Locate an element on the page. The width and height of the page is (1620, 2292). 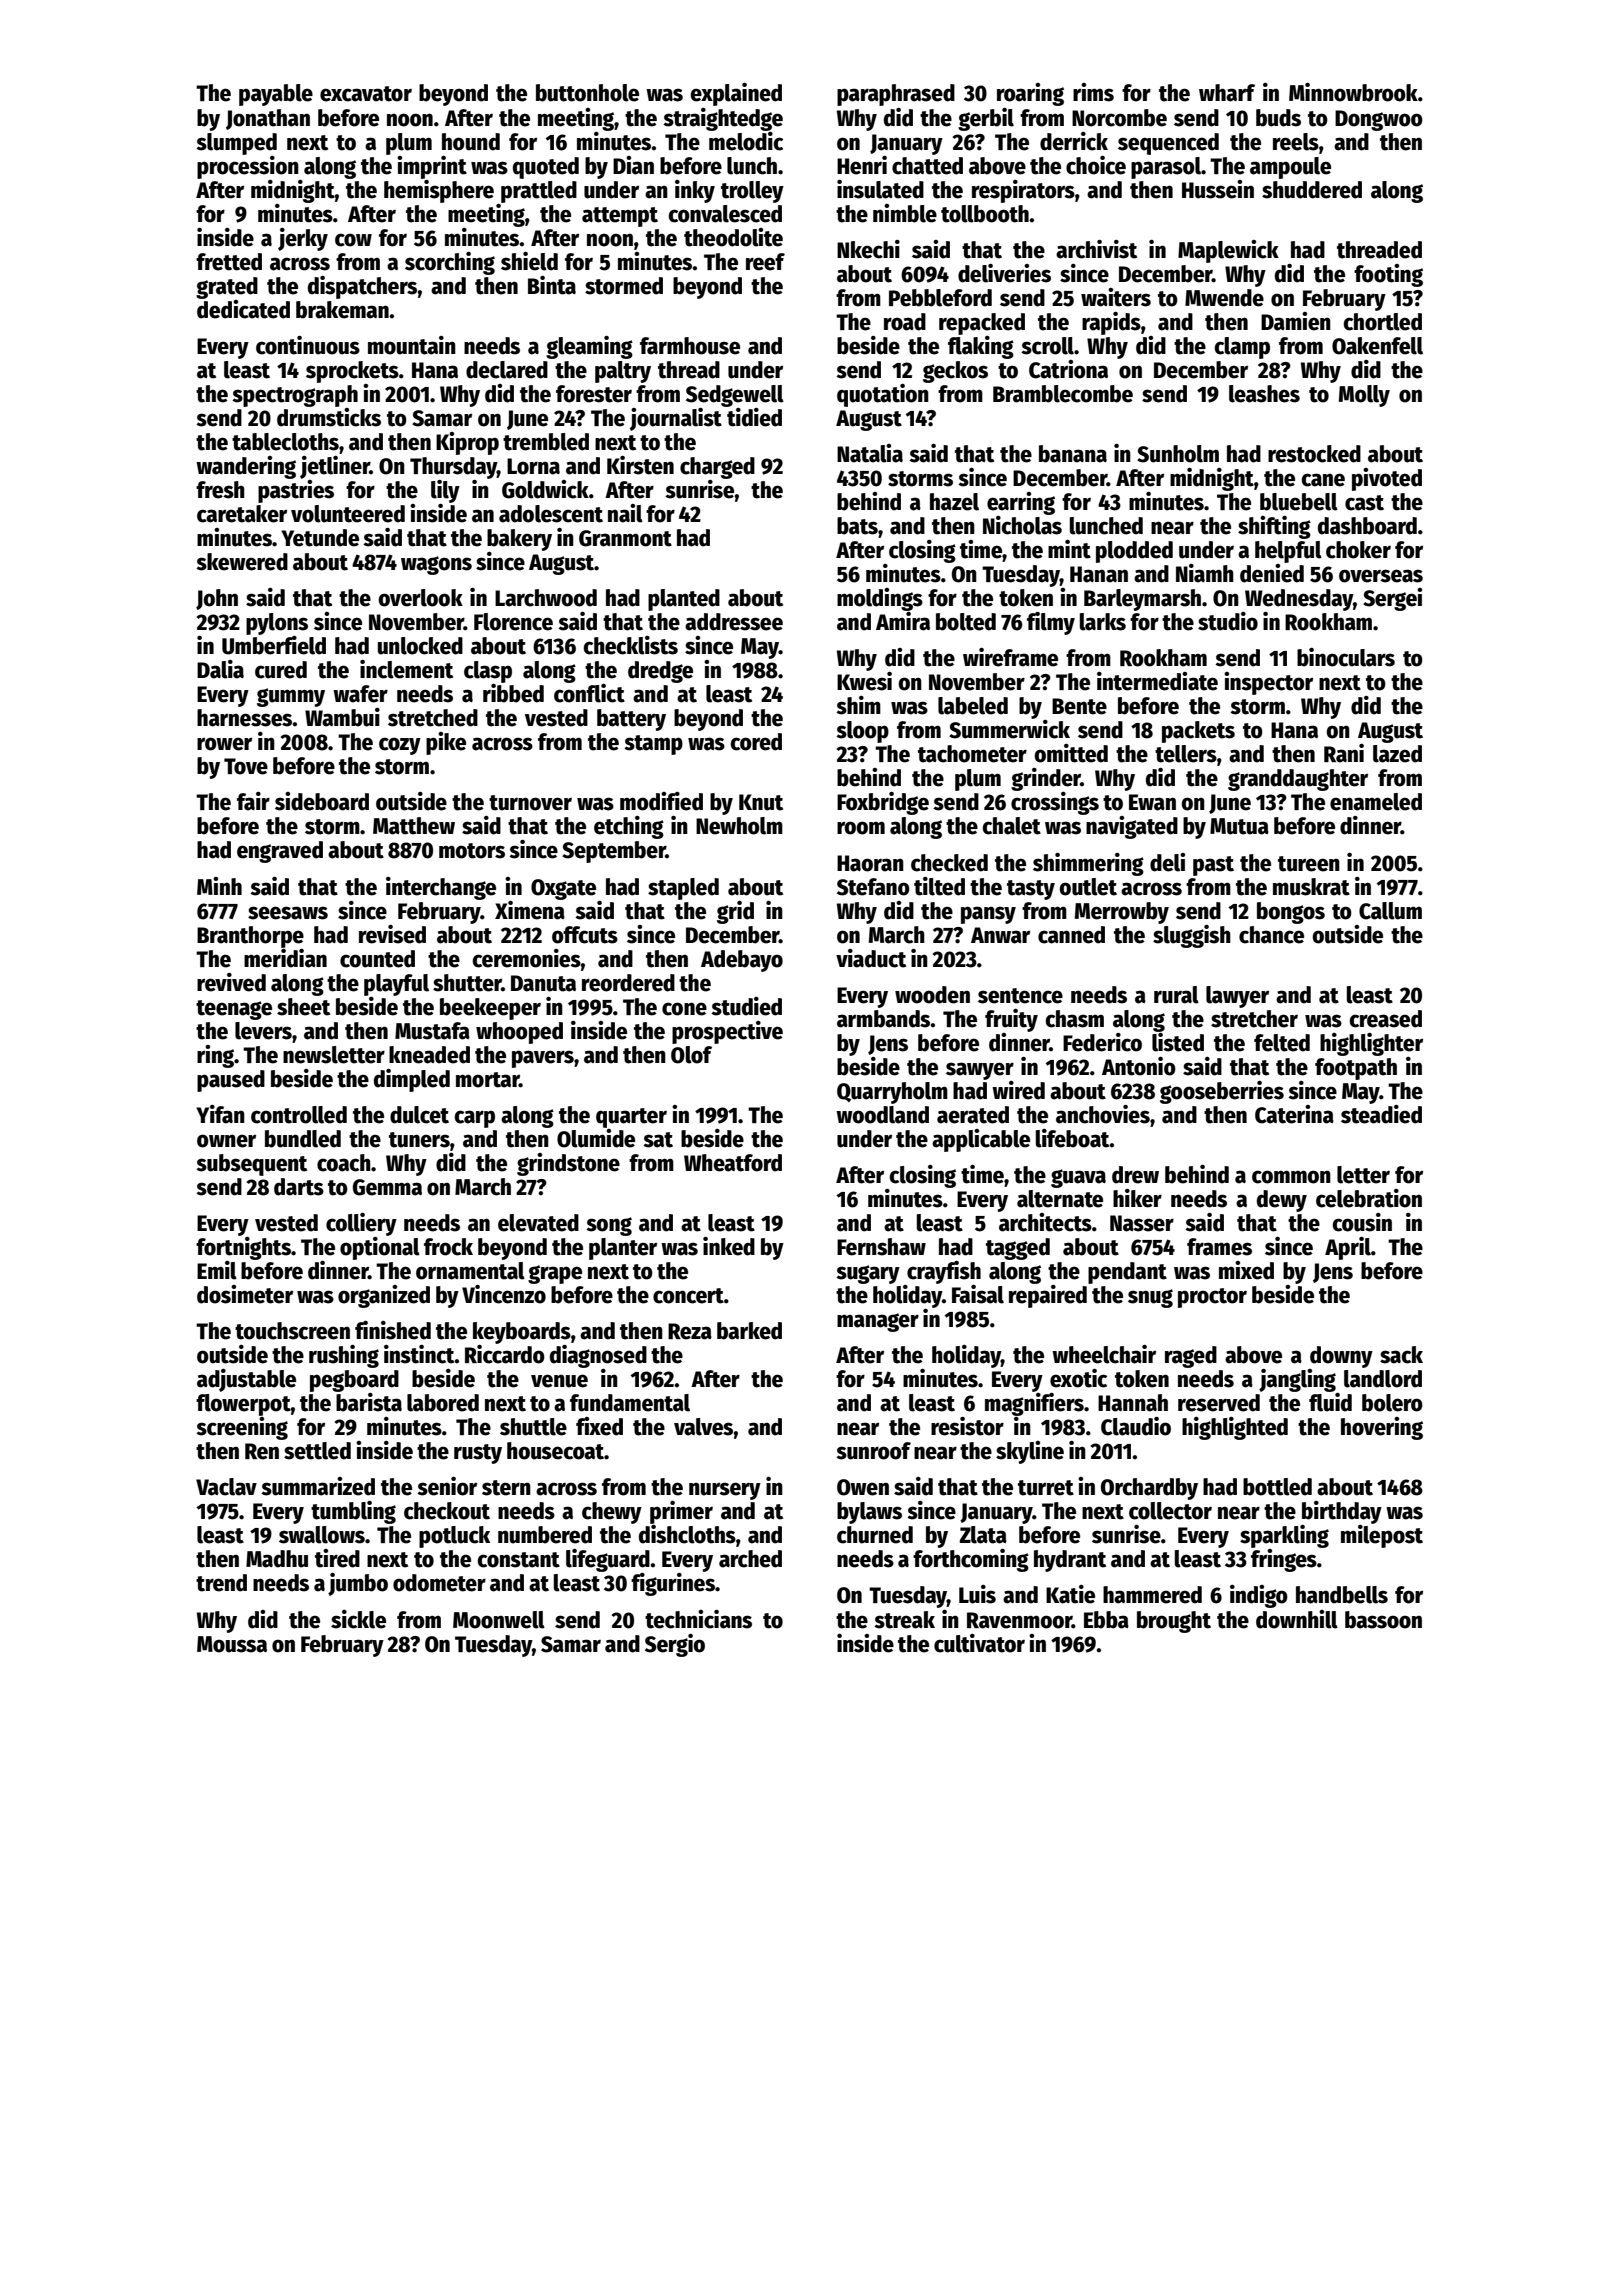
optional is located at coordinates (380, 1248).
